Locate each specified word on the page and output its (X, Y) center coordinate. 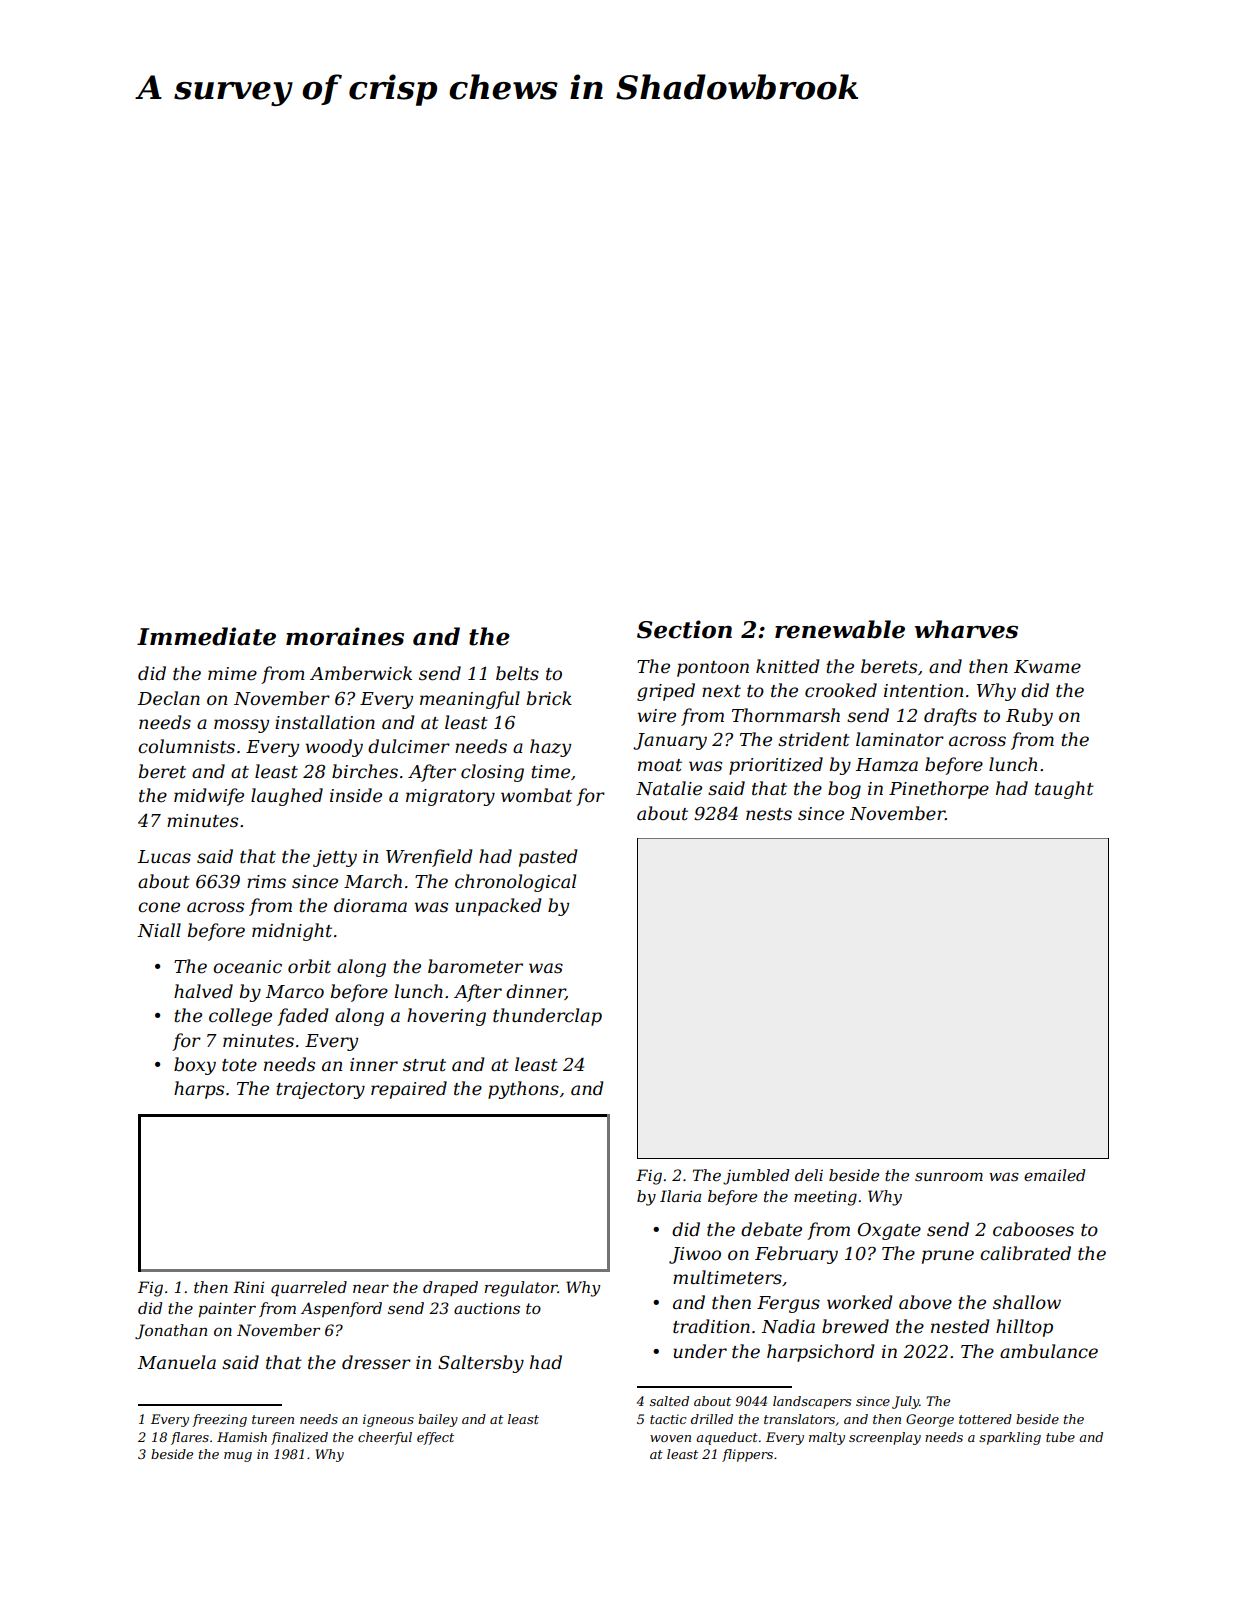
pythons (523, 1090)
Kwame (1047, 666)
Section (684, 629)
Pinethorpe (939, 790)
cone (159, 907)
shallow (1027, 1302)
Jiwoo (695, 1255)
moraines (345, 636)
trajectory (320, 1090)
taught (1064, 790)
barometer (475, 966)
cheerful (385, 1438)
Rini (248, 1287)
